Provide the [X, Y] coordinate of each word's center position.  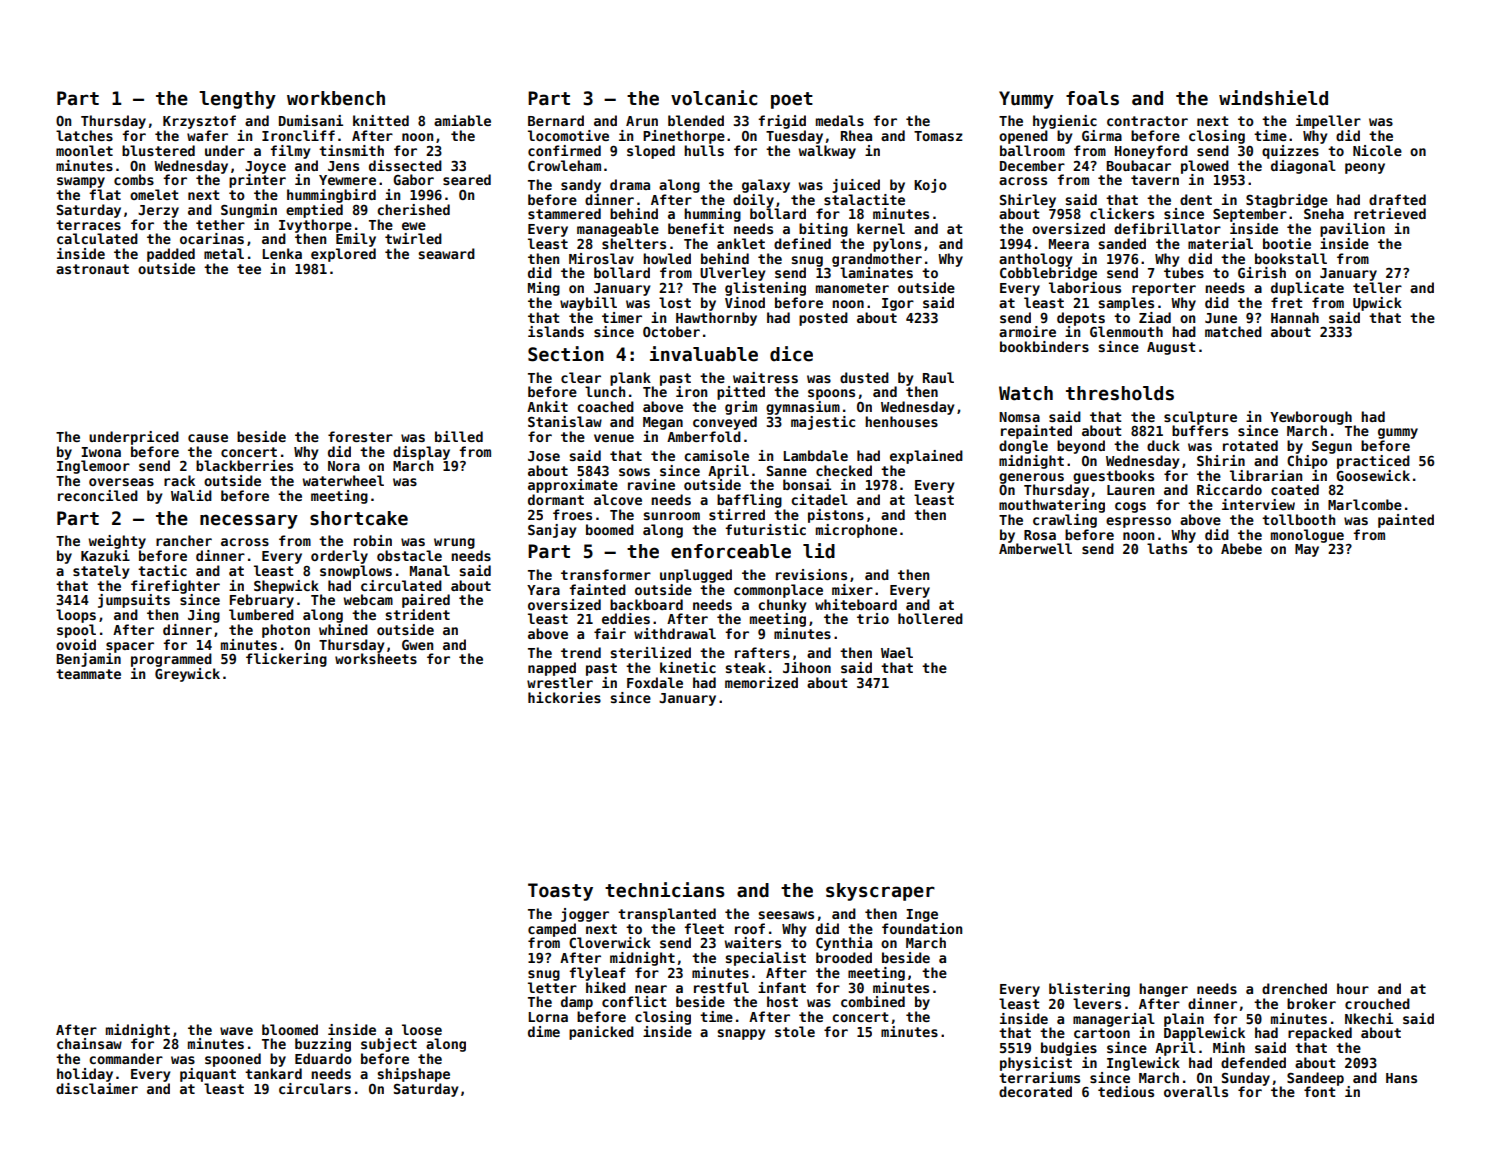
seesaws [786, 915]
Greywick [187, 675]
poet [792, 100]
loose [422, 1029]
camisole [716, 455]
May [1307, 550]
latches [84, 135]
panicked [601, 1033]
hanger [1163, 990]
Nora [344, 466]
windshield [1273, 98]
